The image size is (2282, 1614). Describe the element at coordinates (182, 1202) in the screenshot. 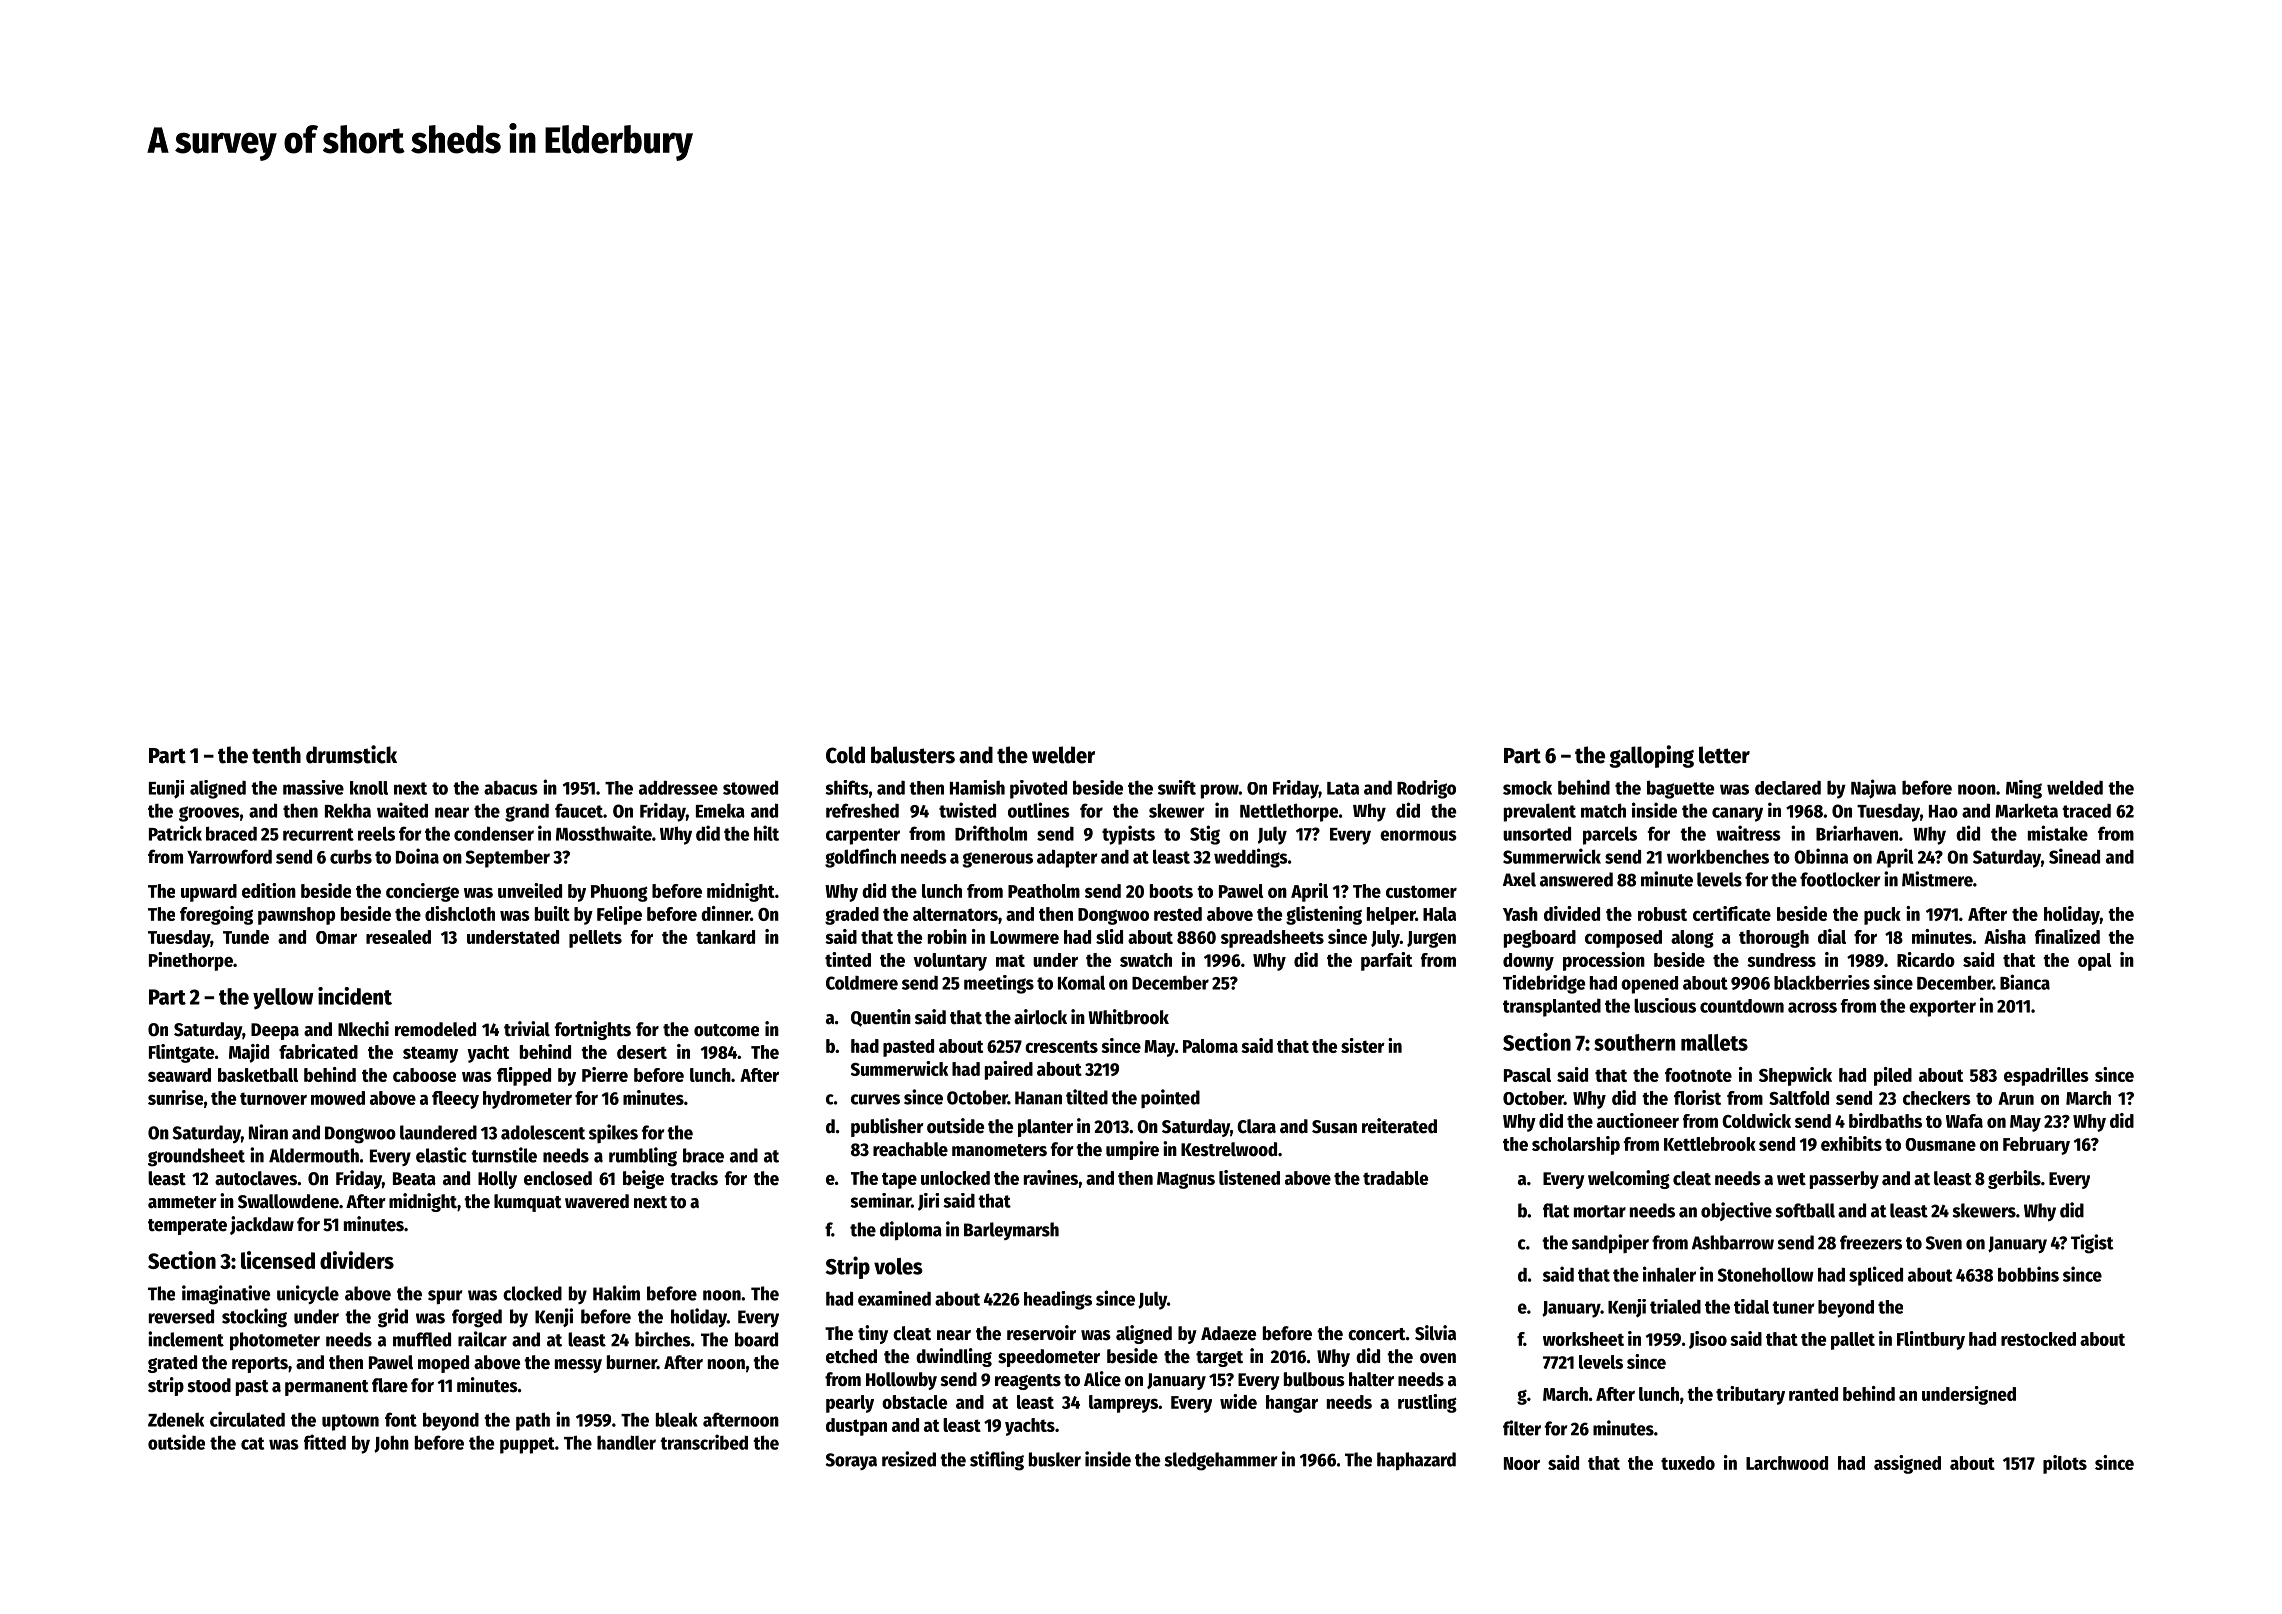

I see `ammeter` at that location.
